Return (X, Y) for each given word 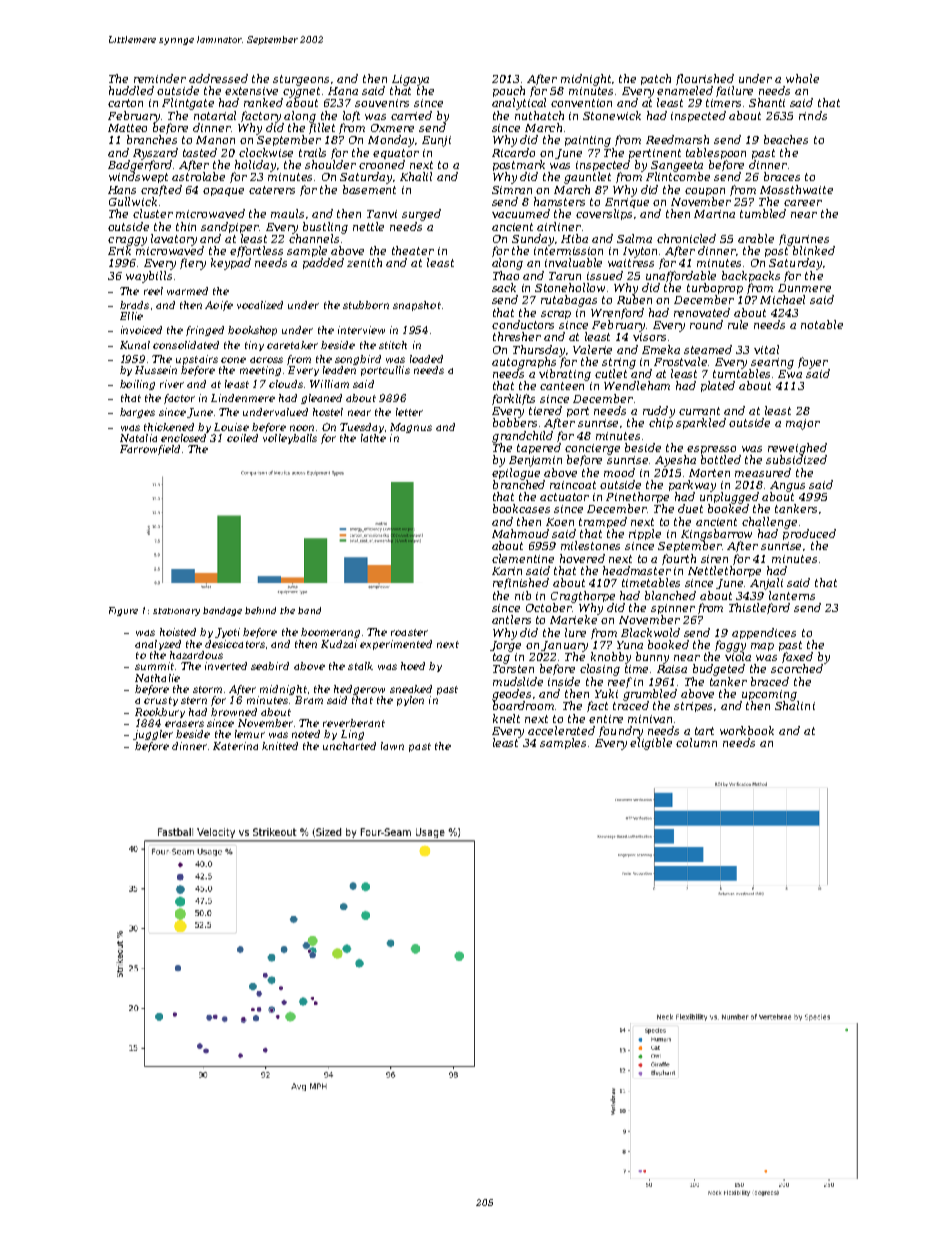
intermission (568, 251)
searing (772, 363)
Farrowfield (150, 450)
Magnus (411, 428)
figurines (804, 240)
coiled (242, 438)
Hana (343, 91)
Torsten (513, 669)
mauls (287, 213)
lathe (373, 438)
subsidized (796, 459)
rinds (813, 115)
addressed (218, 78)
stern (194, 700)
